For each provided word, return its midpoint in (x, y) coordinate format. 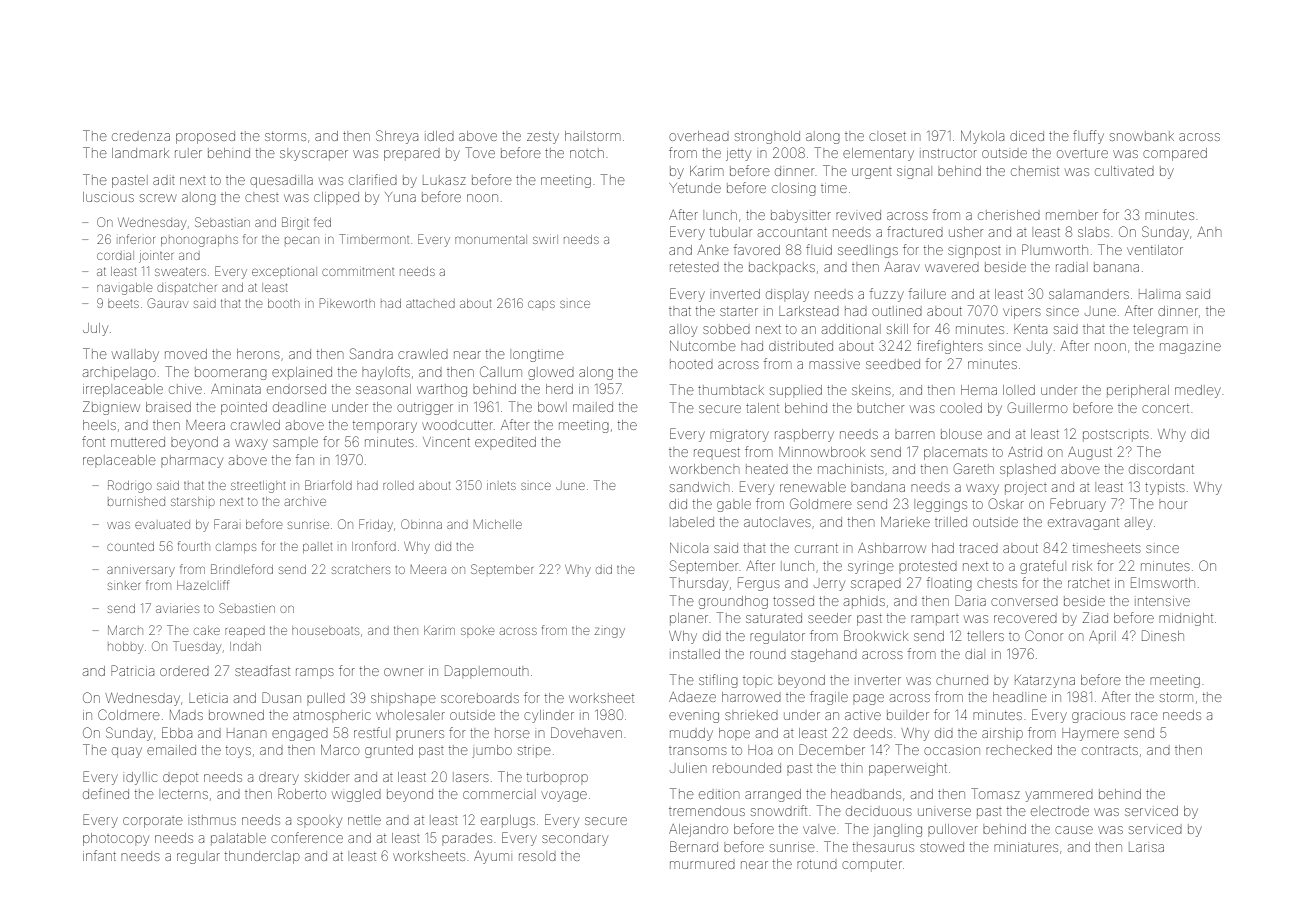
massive (834, 365)
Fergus (759, 584)
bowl (552, 407)
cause (1074, 830)
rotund (817, 864)
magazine (1190, 348)
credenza (141, 137)
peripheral (1138, 391)
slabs (1093, 232)
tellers (985, 636)
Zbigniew (111, 408)
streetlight (258, 487)
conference (307, 837)
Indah (245, 646)
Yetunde (695, 188)
